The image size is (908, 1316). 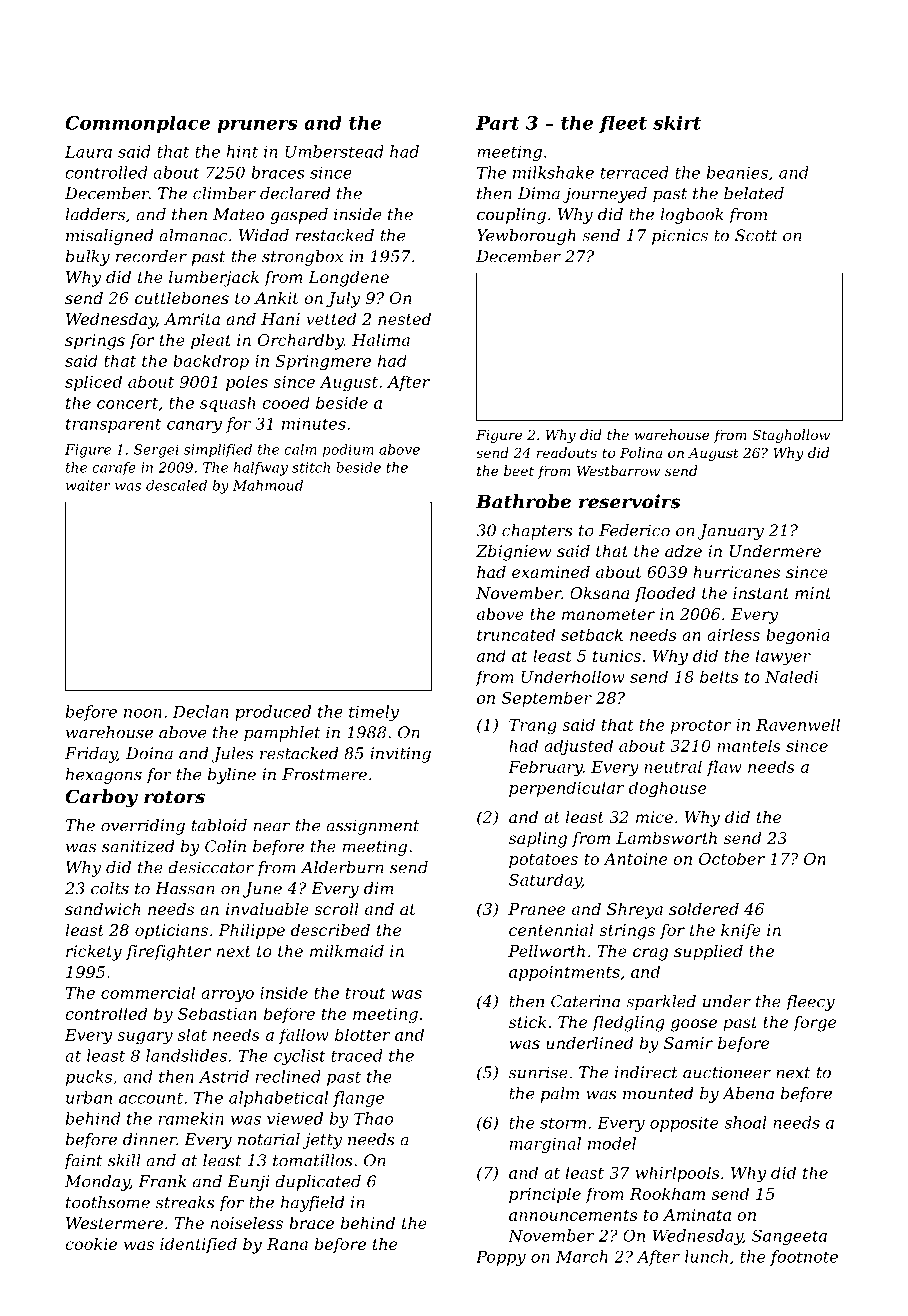 I want to click on skirt, so click(x=677, y=122).
